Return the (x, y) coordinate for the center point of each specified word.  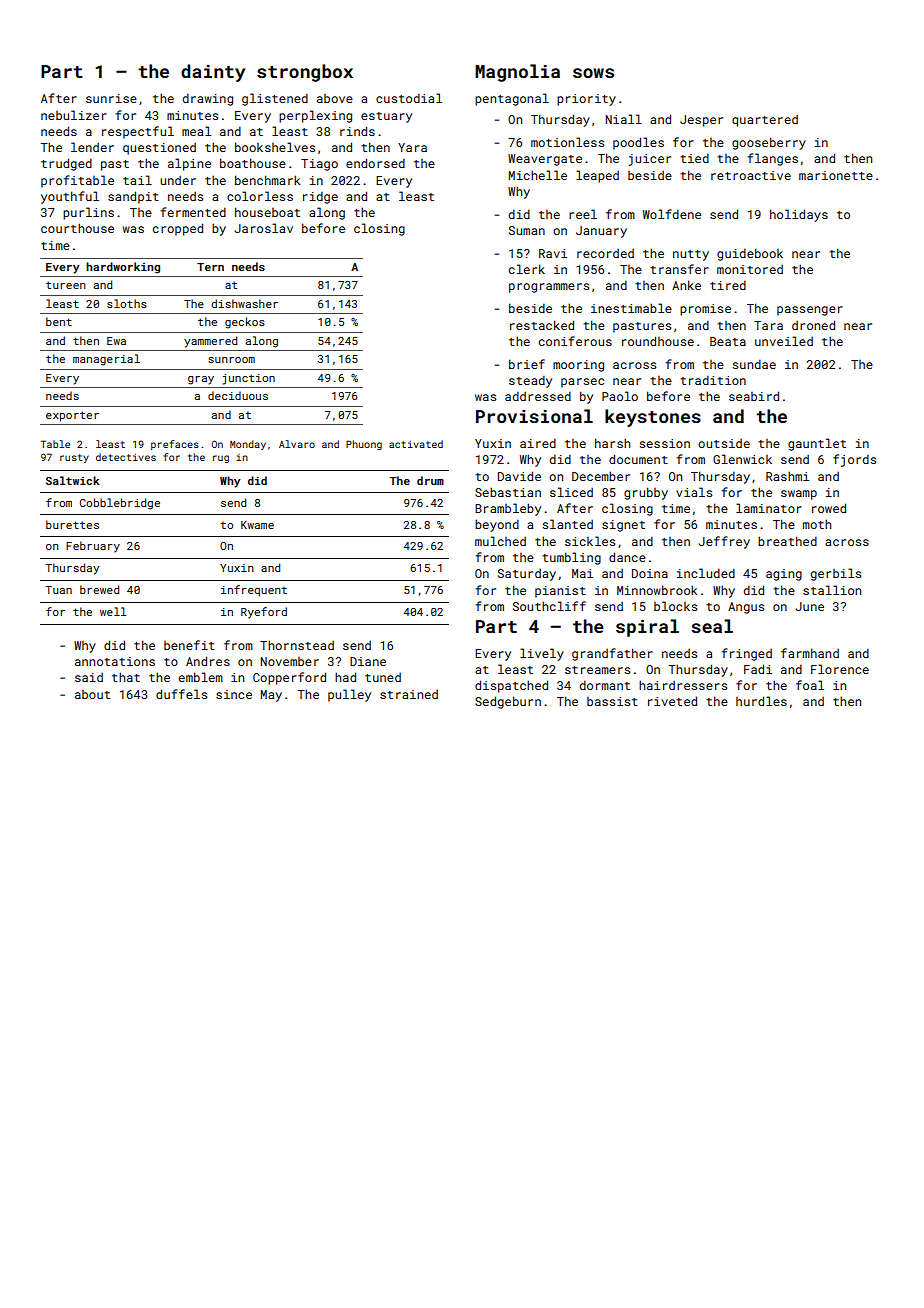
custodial (409, 98)
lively (542, 654)
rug (221, 459)
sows (593, 73)
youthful (70, 197)
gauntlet (817, 444)
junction (249, 379)
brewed (99, 589)
